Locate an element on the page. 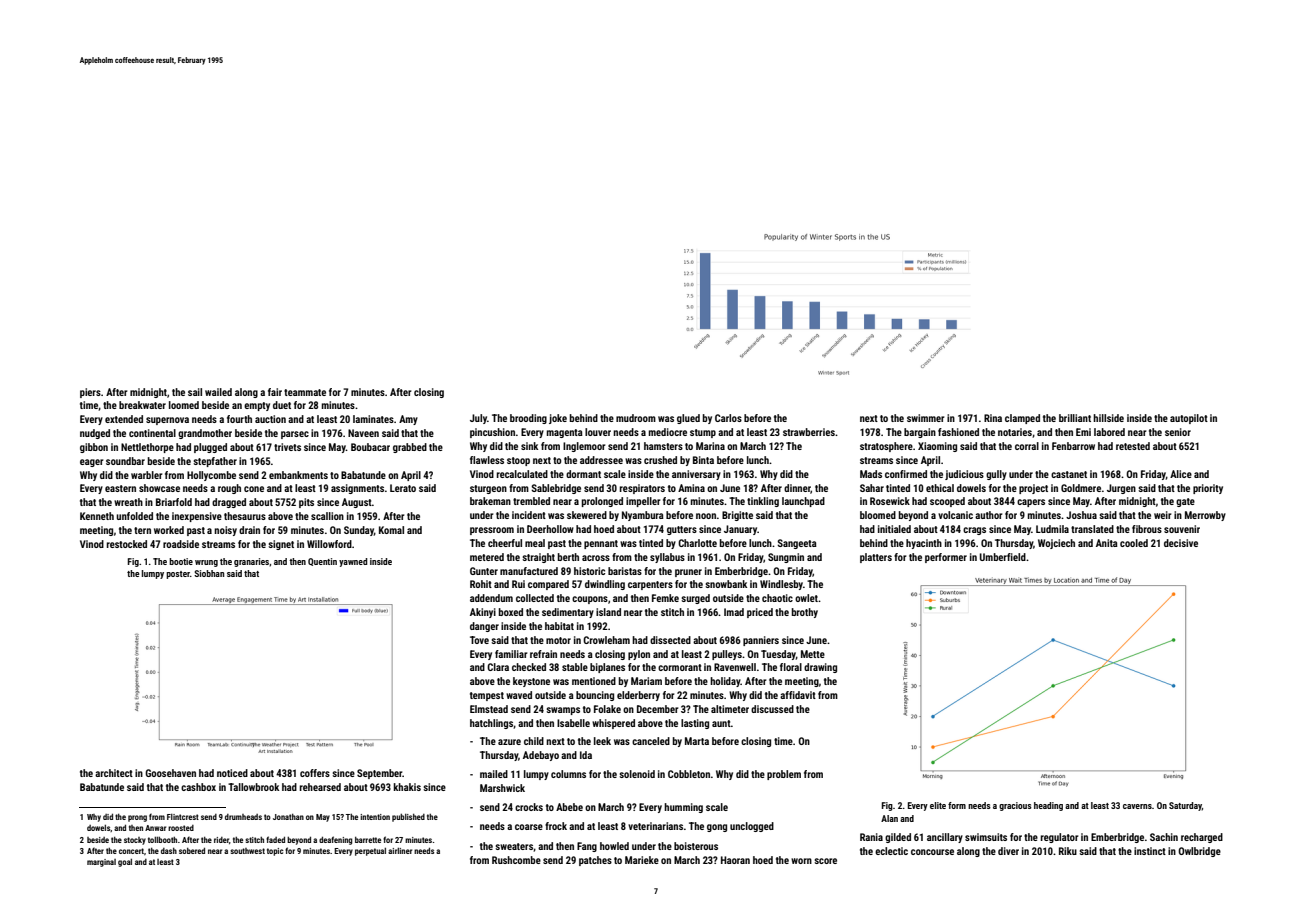 The height and width of the document is (924, 1308). hillside is located at coordinates (1108, 418).
